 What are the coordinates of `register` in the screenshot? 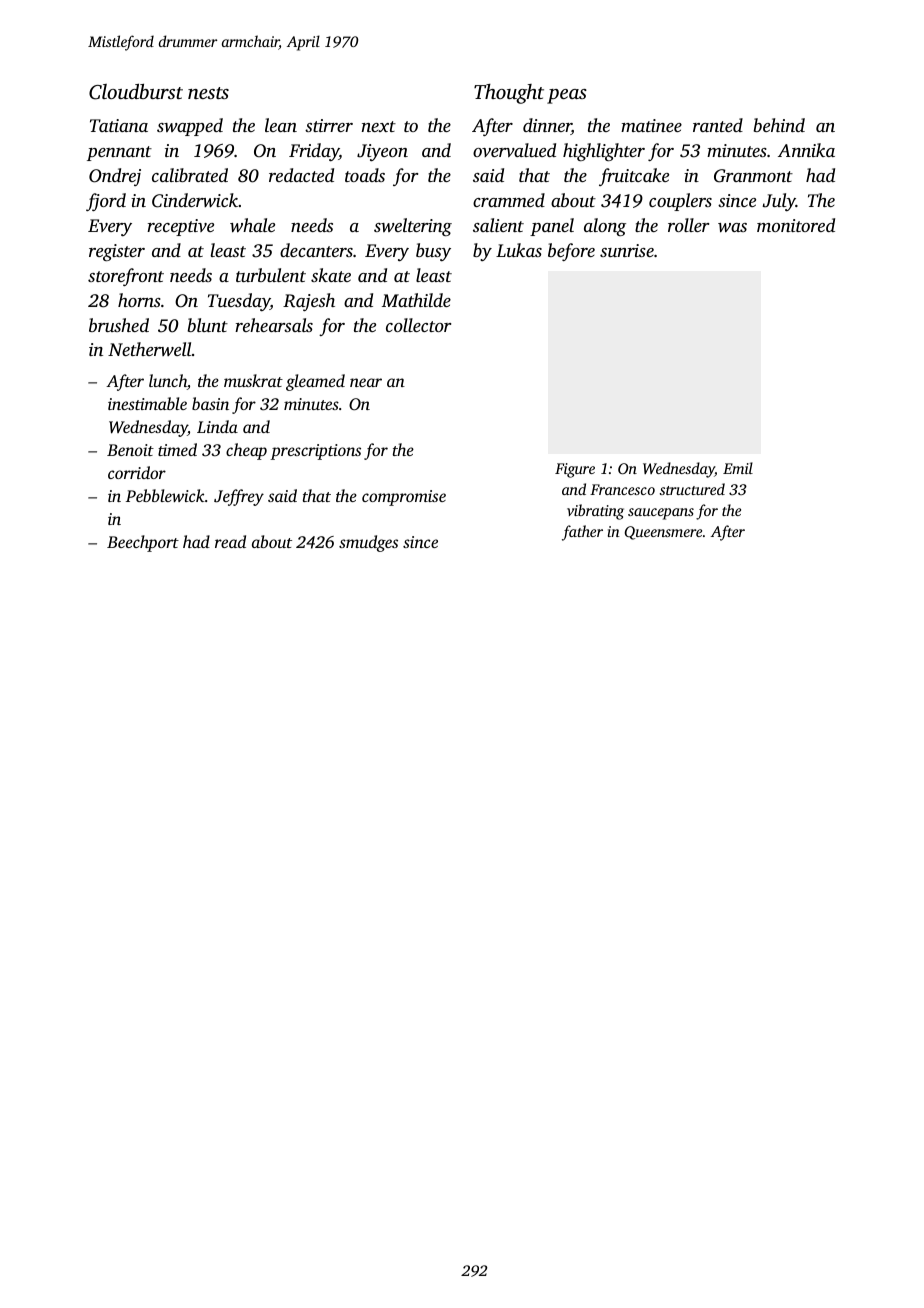 It's located at (117, 252).
